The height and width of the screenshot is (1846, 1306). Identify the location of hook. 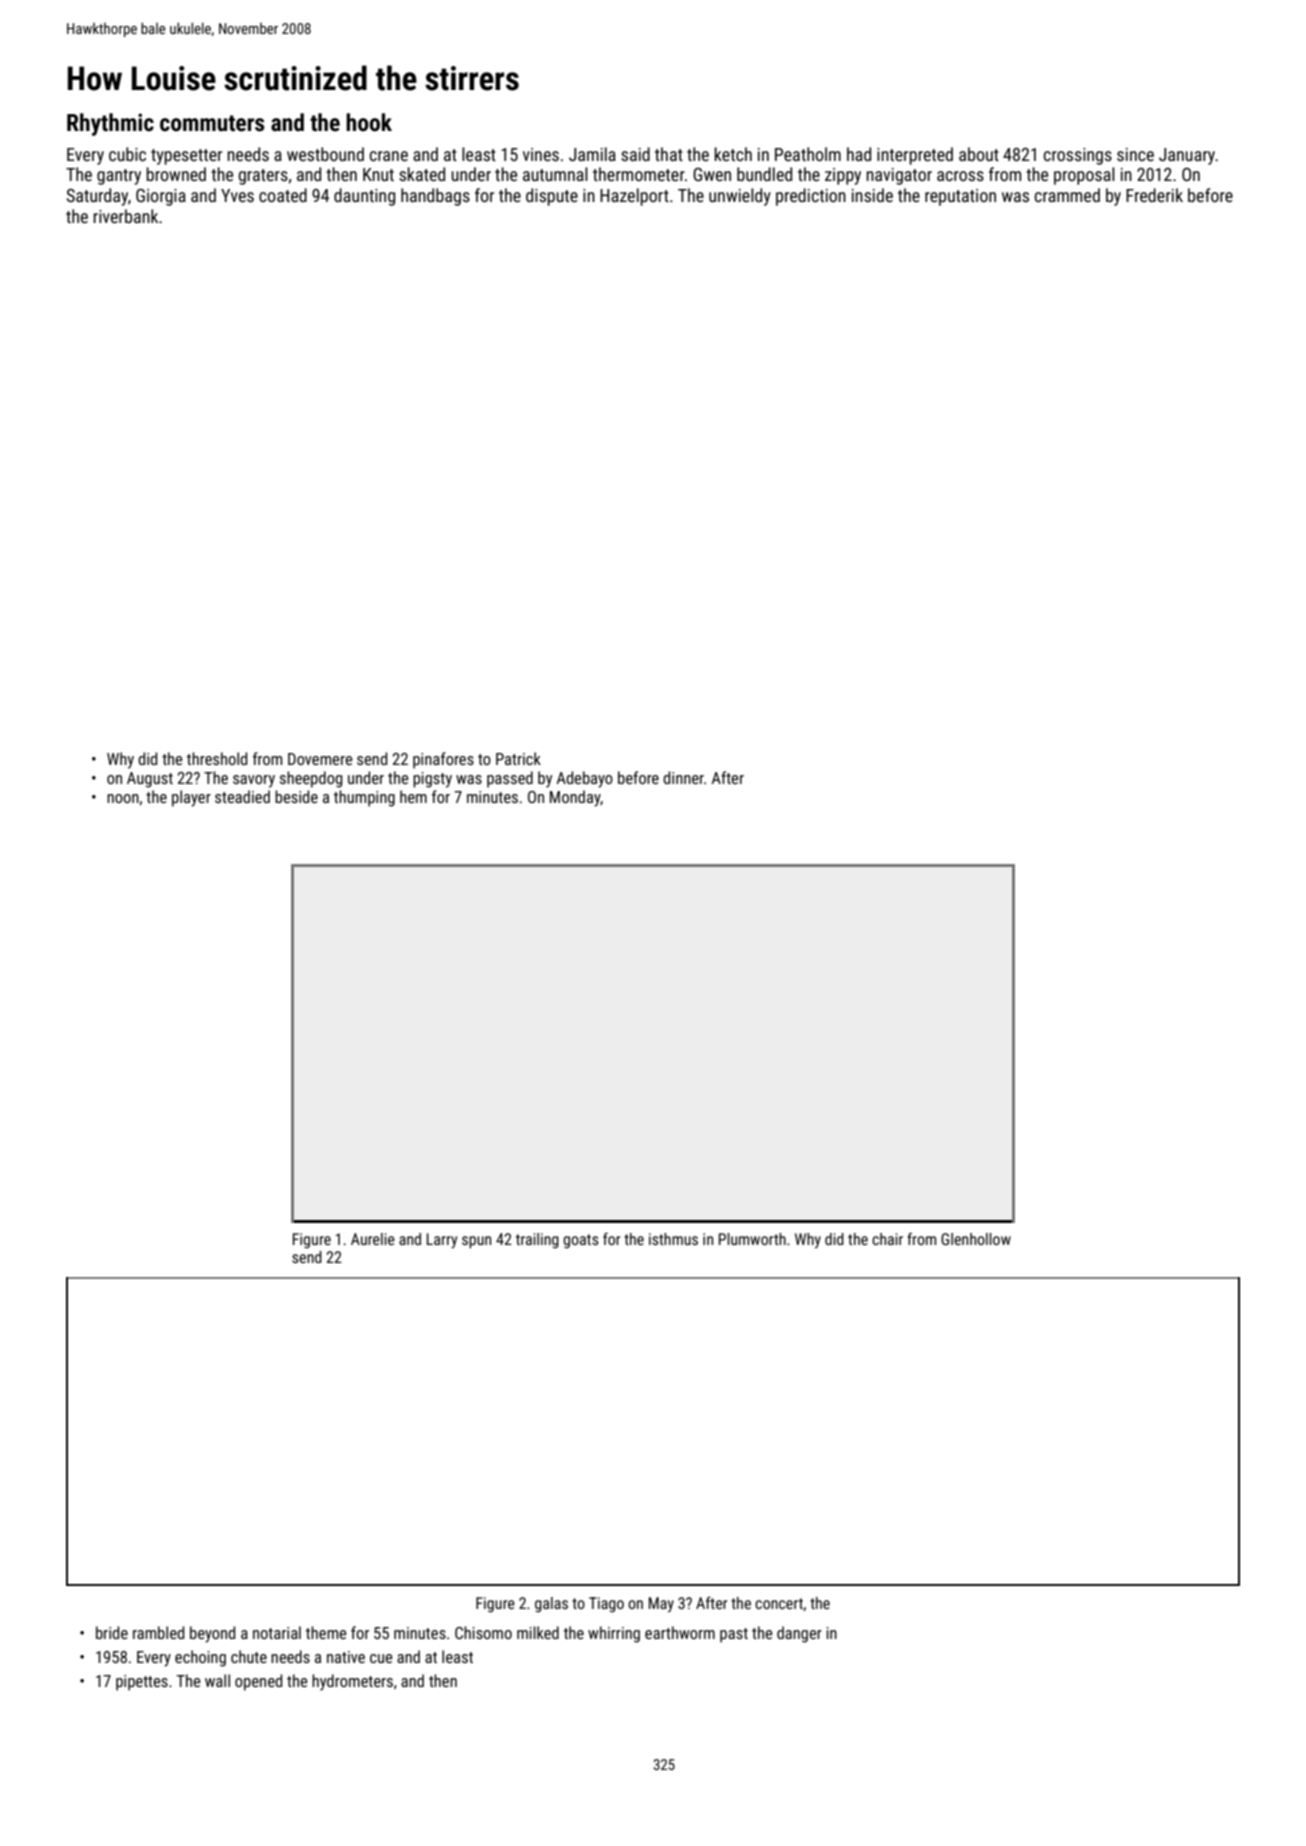
(369, 122).
